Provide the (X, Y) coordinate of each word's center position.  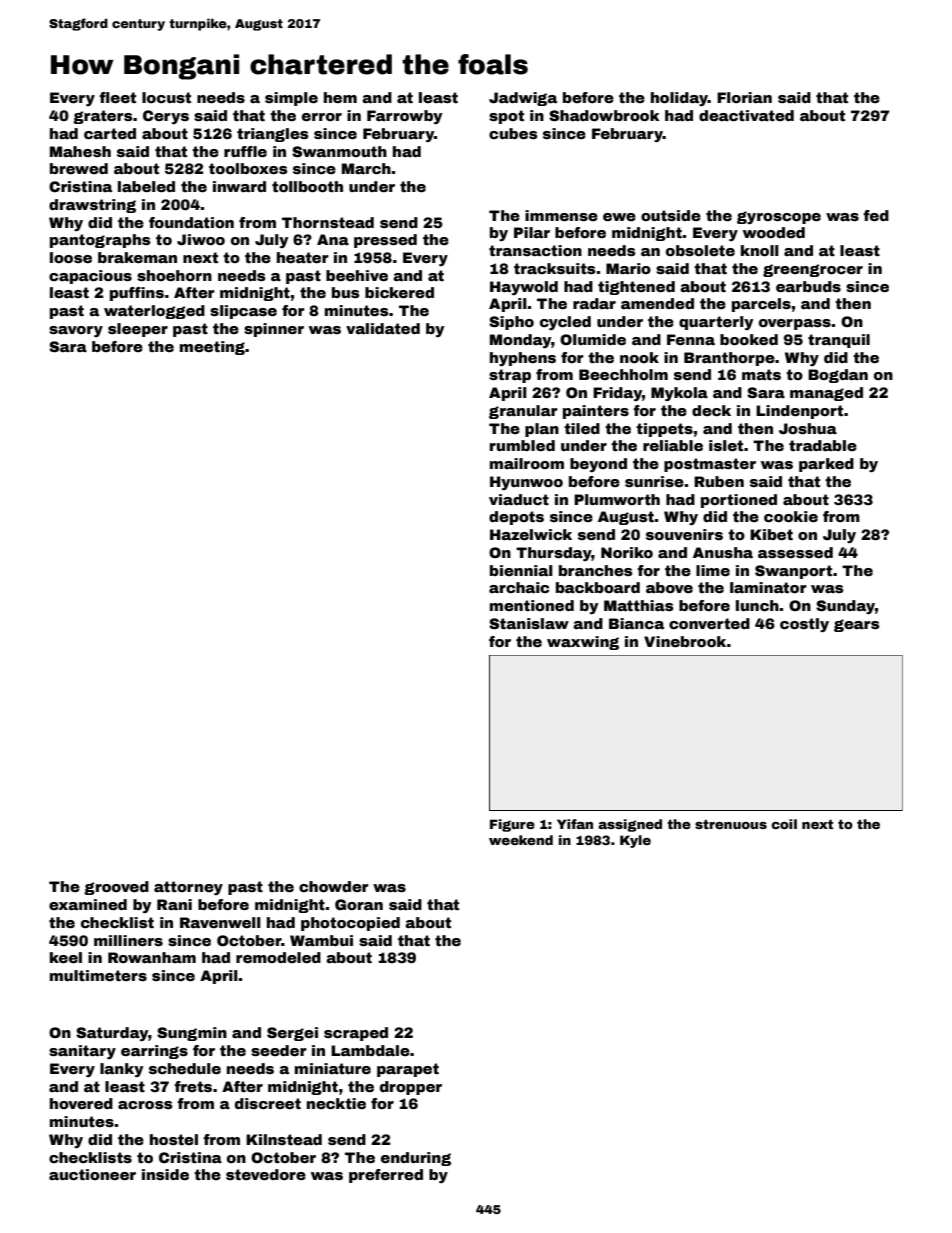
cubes (513, 133)
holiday (679, 99)
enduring (416, 1159)
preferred (386, 1176)
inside (165, 1174)
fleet (117, 97)
